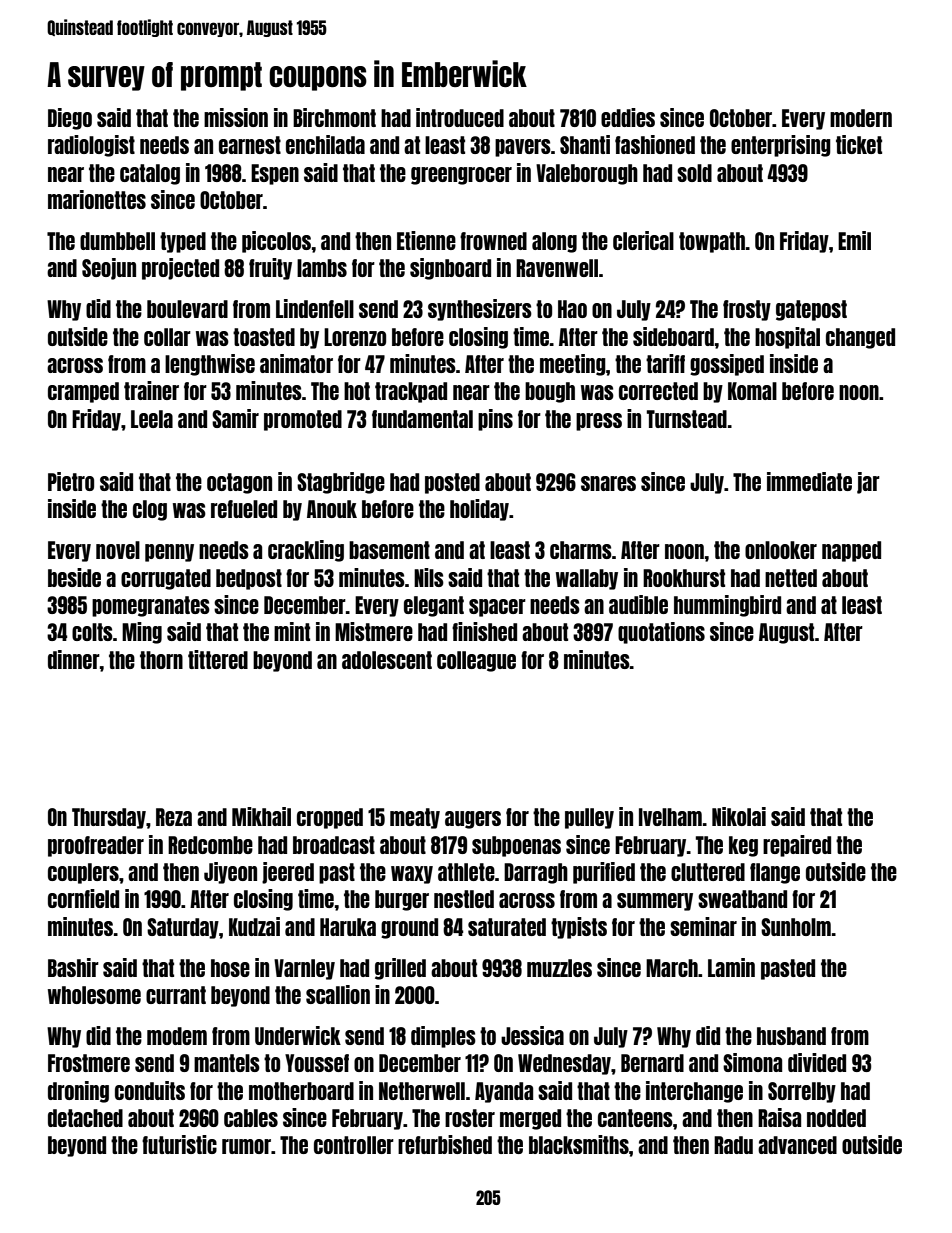 This image has height=1233, width=952. What do you see at coordinates (739, 816) in the image?
I see `Nikolai` at bounding box center [739, 816].
